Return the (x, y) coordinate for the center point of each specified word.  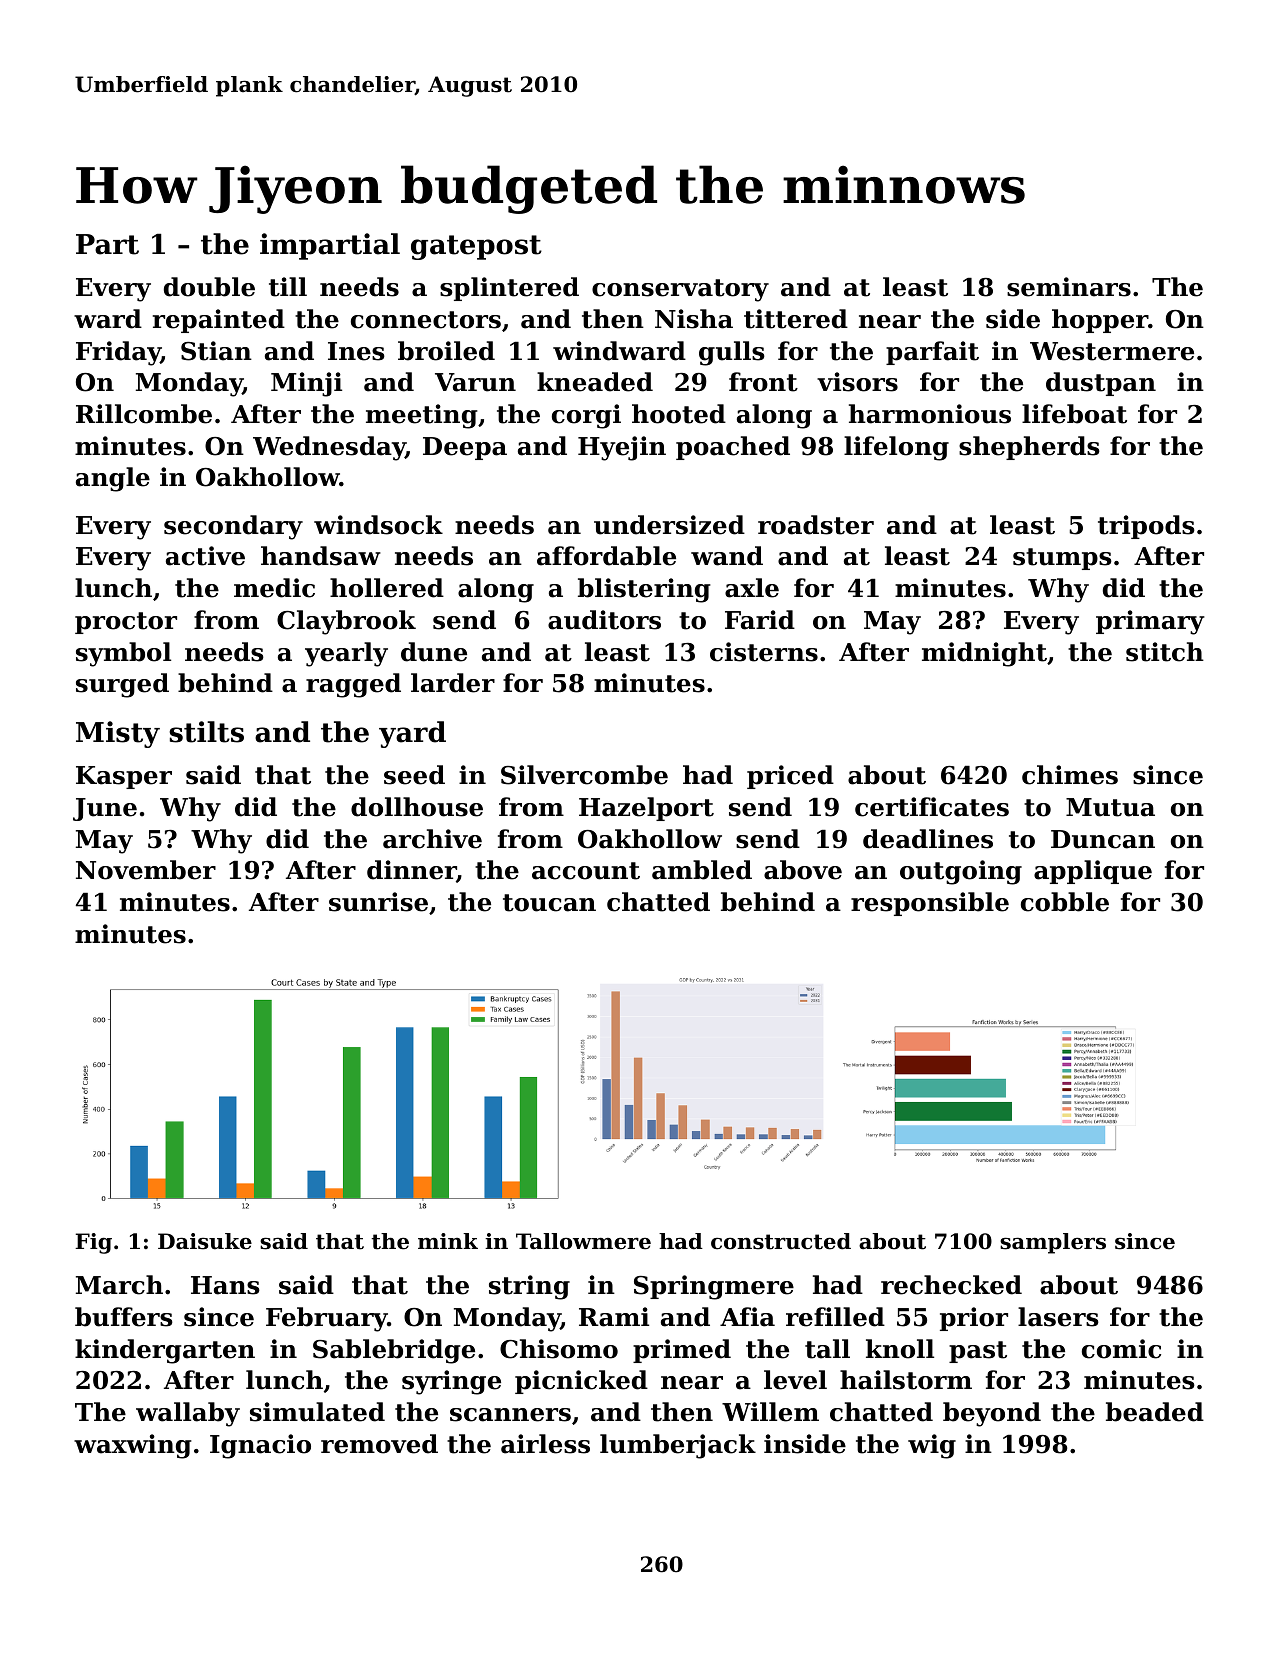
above (803, 870)
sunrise (378, 902)
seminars (1069, 287)
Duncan (1103, 839)
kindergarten (165, 1351)
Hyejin (622, 448)
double (209, 287)
